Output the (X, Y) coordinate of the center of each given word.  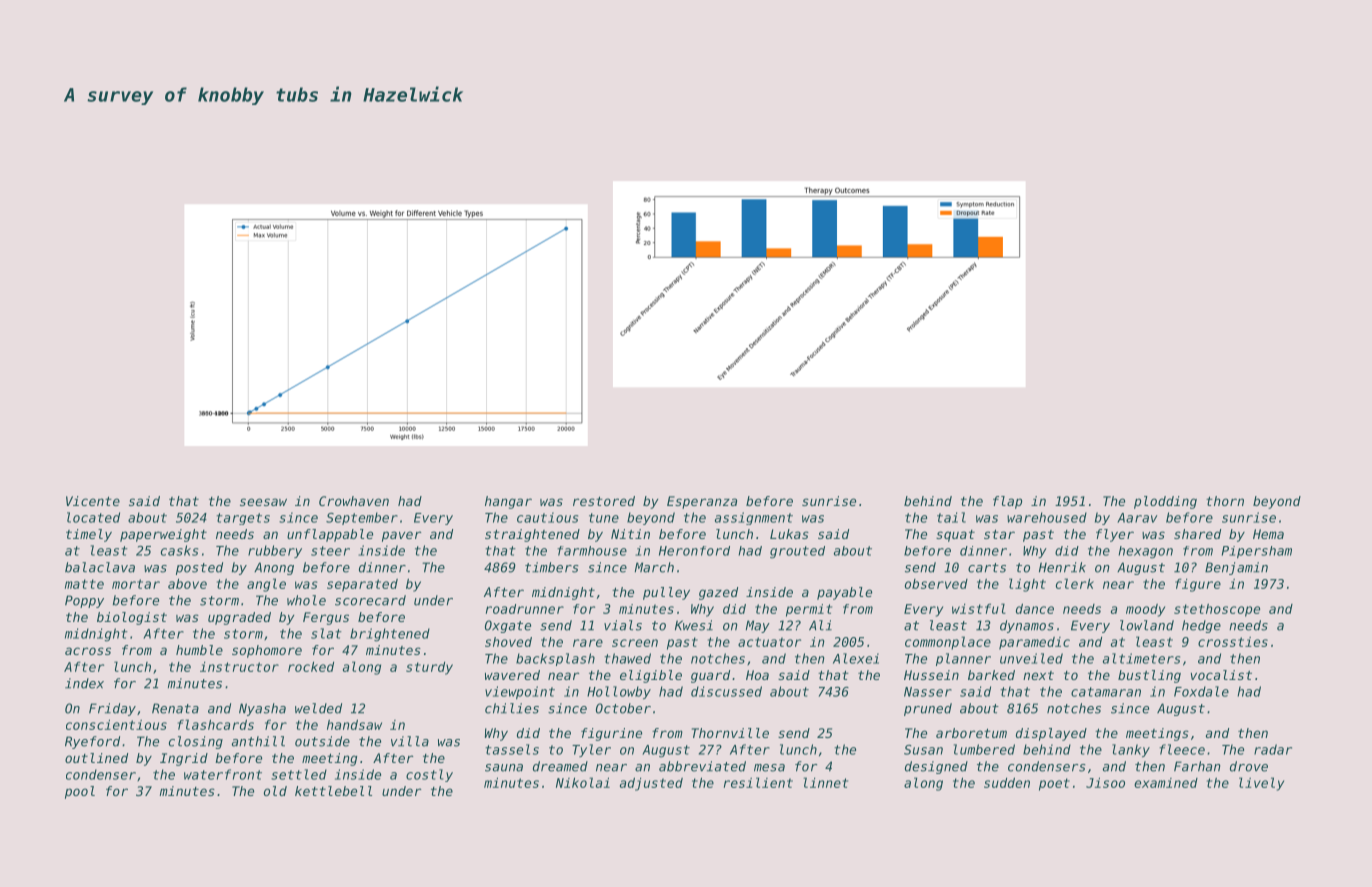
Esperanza (702, 502)
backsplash (555, 659)
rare (588, 643)
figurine (611, 734)
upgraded (239, 618)
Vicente (93, 501)
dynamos (1027, 626)
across (88, 651)
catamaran (1106, 692)
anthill (258, 741)
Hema (1268, 534)
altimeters (1141, 658)
